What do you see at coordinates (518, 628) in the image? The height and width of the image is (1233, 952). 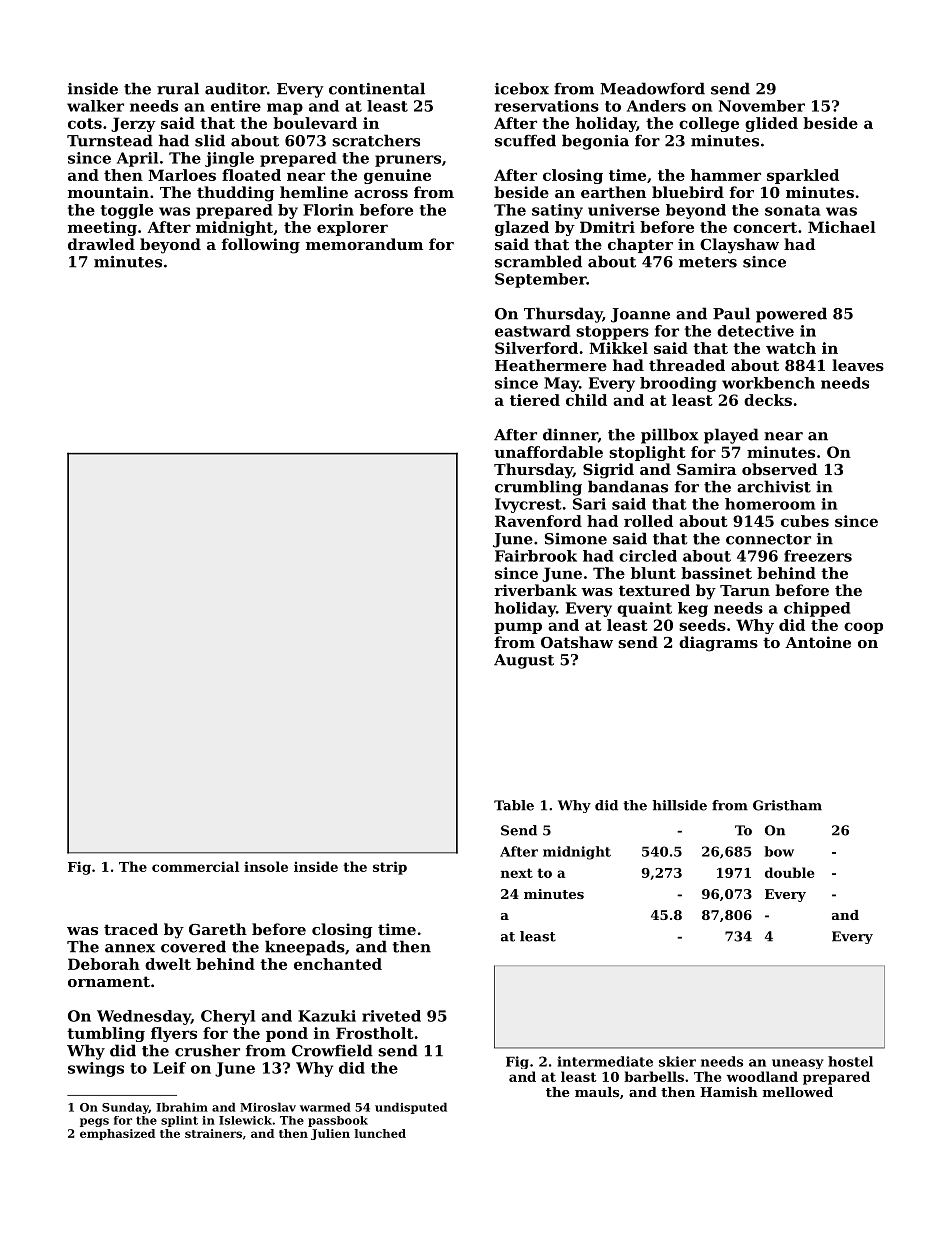 I see `pump` at bounding box center [518, 628].
